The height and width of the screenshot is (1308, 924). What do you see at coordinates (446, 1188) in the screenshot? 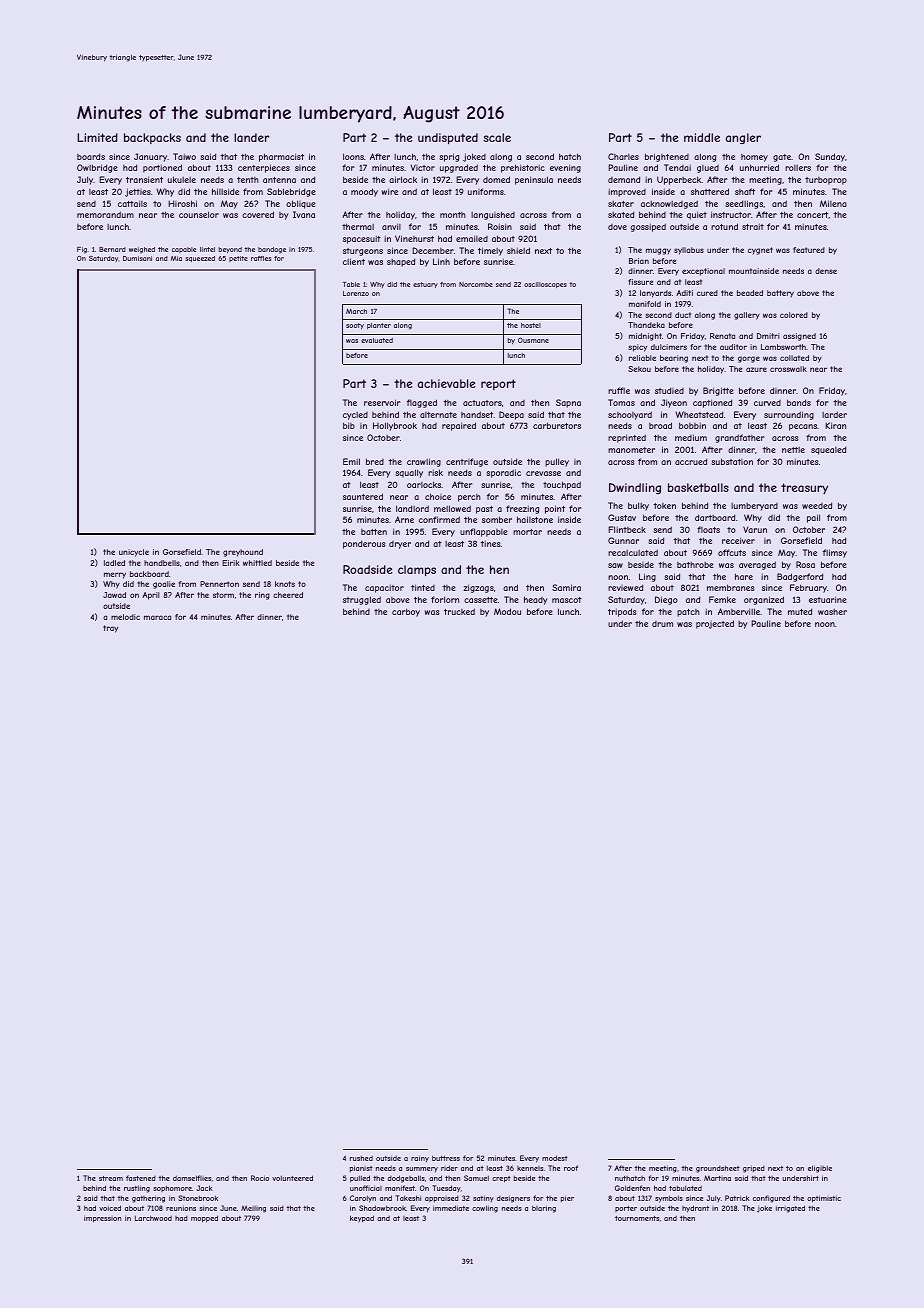
I see `Tuesday` at bounding box center [446, 1188].
